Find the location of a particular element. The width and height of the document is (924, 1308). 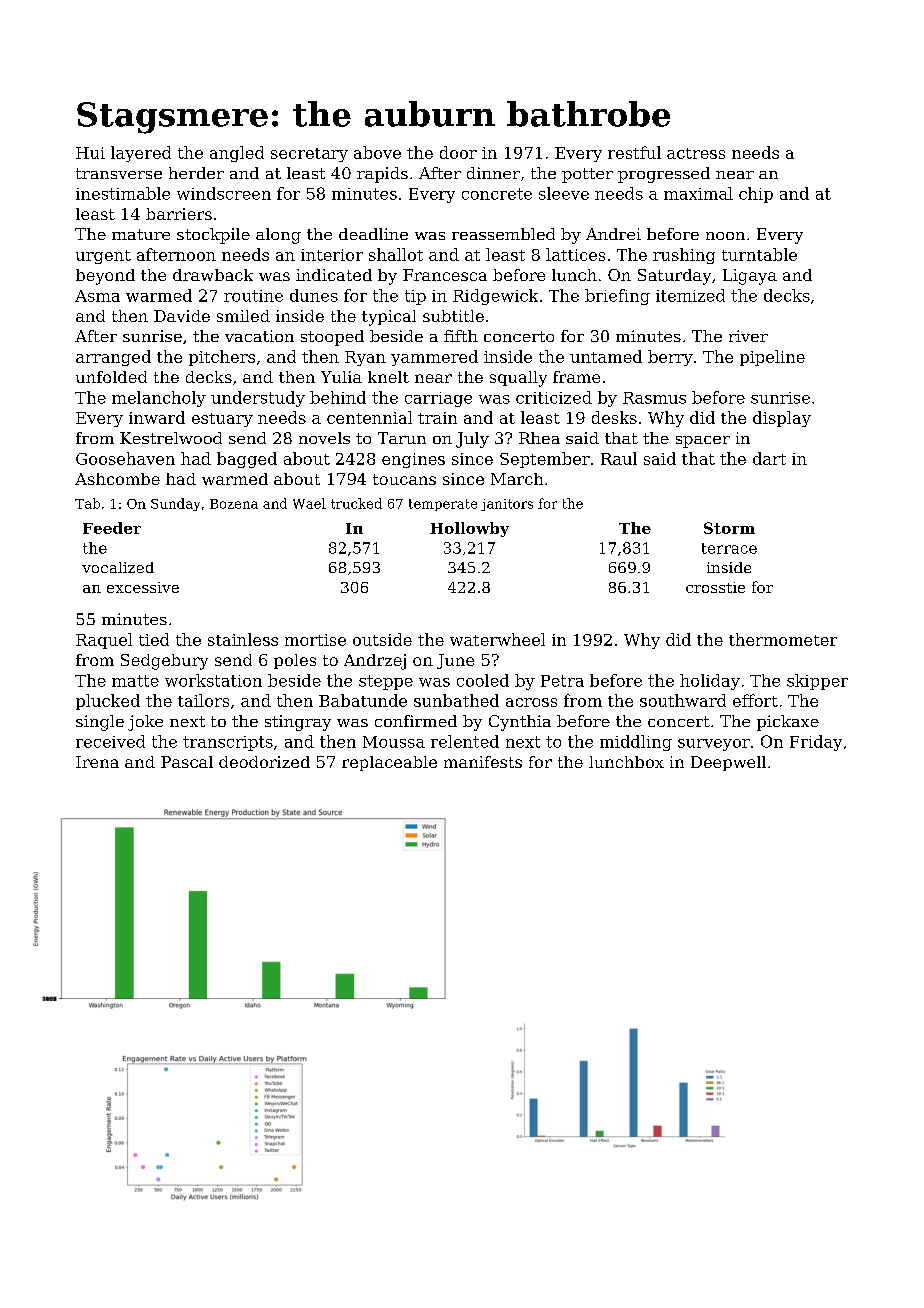

criticized is located at coordinates (554, 397).
